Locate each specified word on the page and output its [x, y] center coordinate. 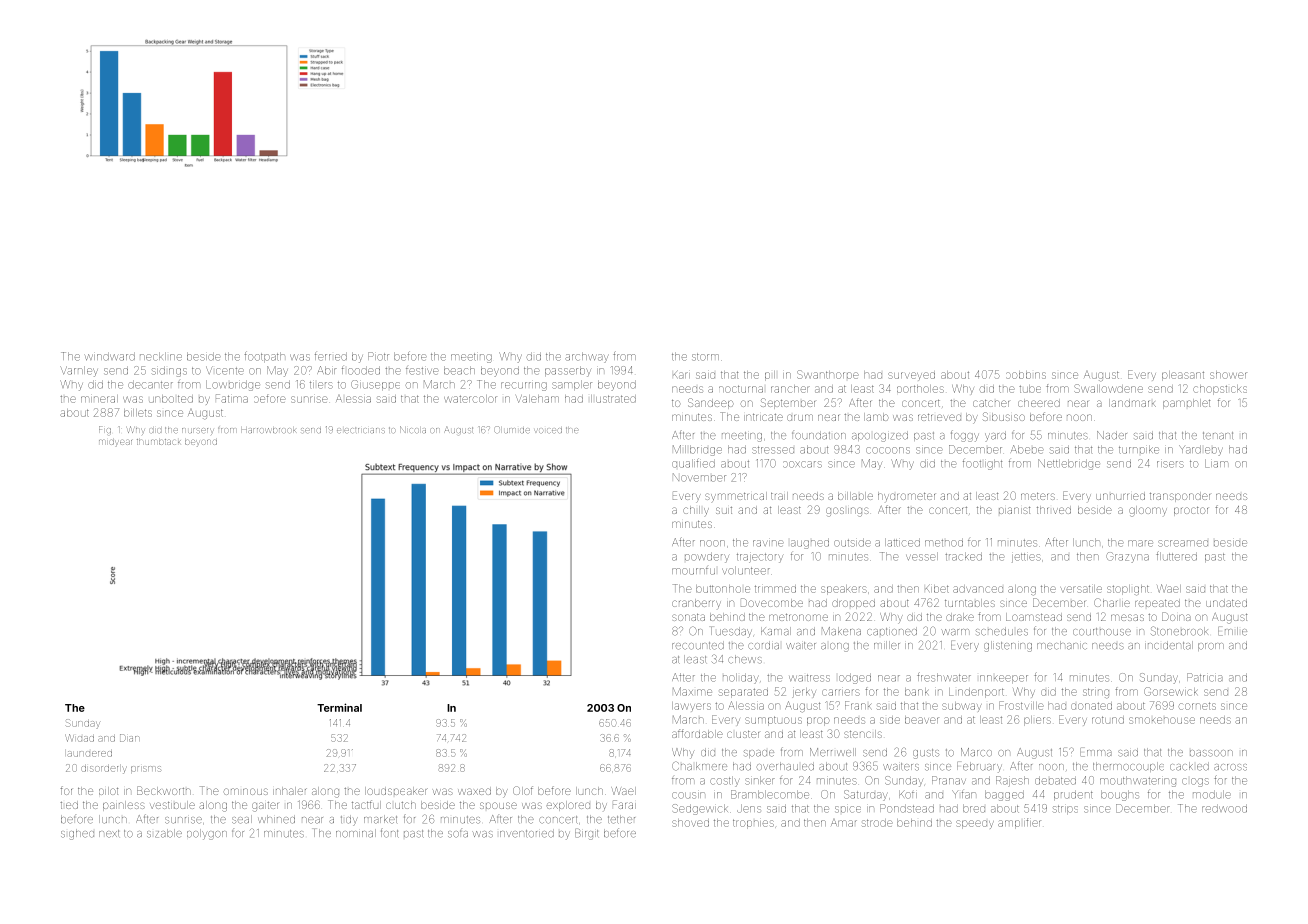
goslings [847, 512]
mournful [693, 571]
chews [745, 659]
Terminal [339, 707]
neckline [161, 356]
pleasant [1183, 376]
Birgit [586, 834]
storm [705, 357]
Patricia [1205, 677]
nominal [356, 833]
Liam [1216, 463]
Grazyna [1127, 557]
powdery [707, 558]
